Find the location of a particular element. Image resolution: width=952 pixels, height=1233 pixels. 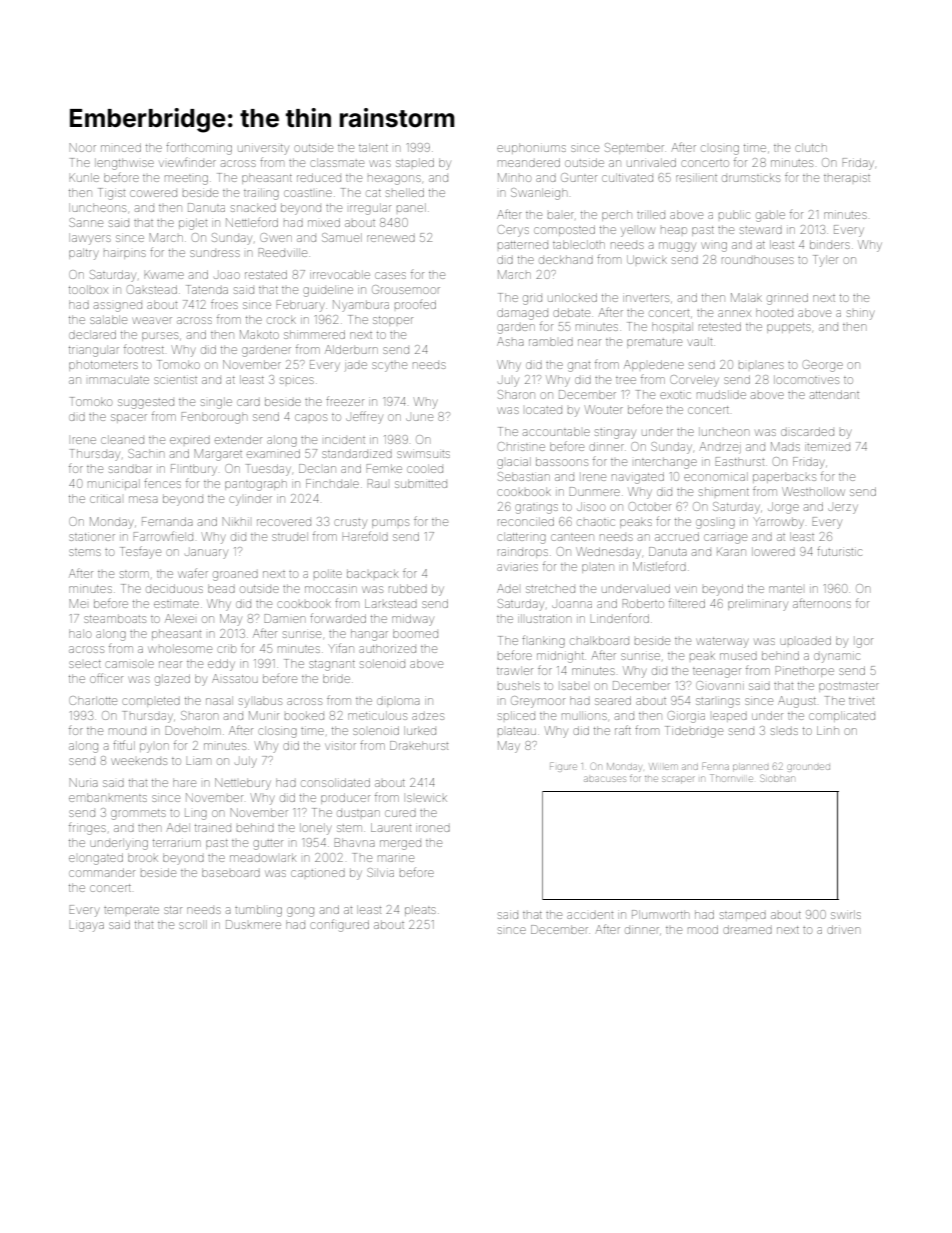

talent is located at coordinates (373, 147).
